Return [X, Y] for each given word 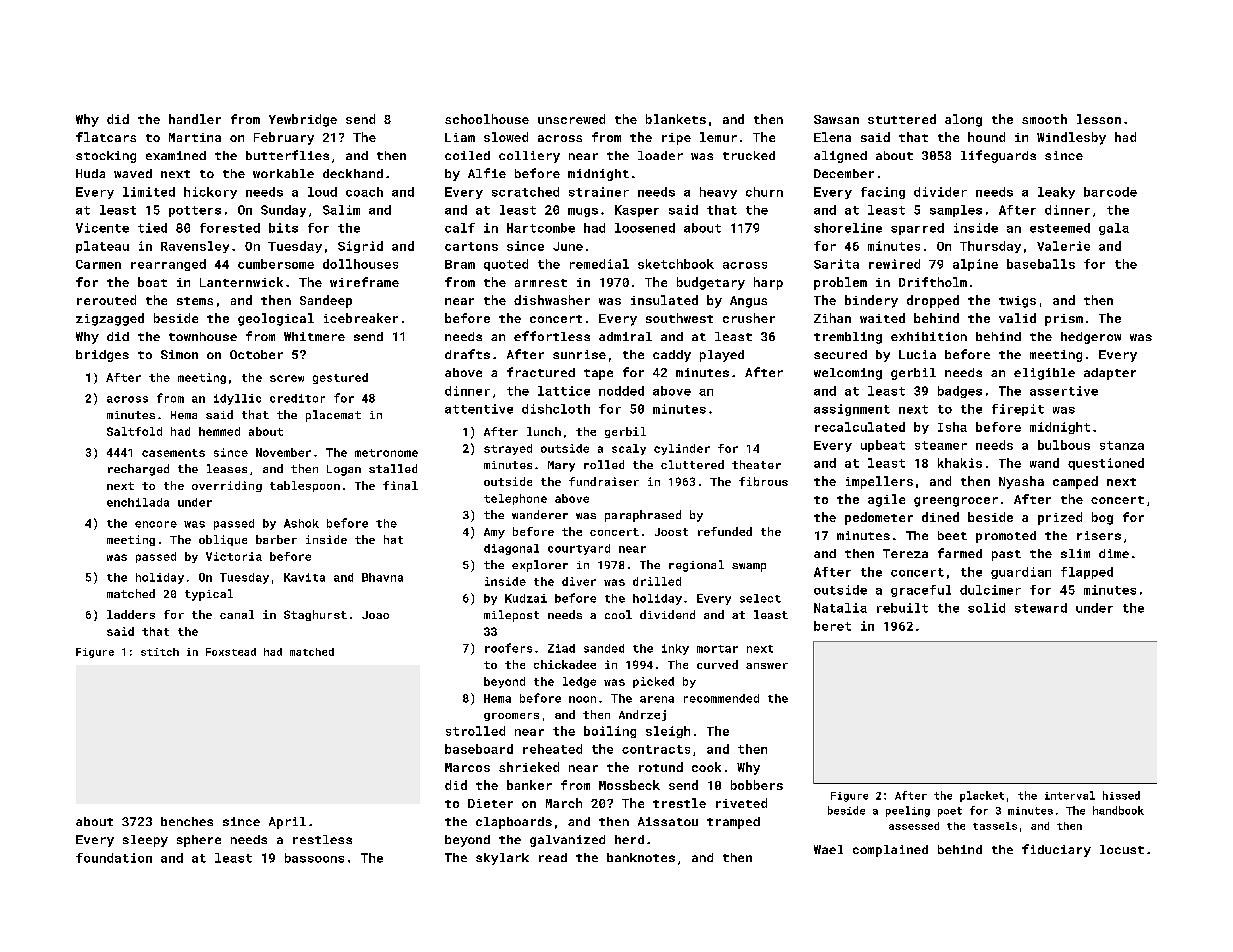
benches [187, 821]
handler [195, 119]
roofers [508, 648]
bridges [102, 356]
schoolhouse [487, 119]
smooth [1044, 119]
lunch [544, 431]
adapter [1110, 374]
